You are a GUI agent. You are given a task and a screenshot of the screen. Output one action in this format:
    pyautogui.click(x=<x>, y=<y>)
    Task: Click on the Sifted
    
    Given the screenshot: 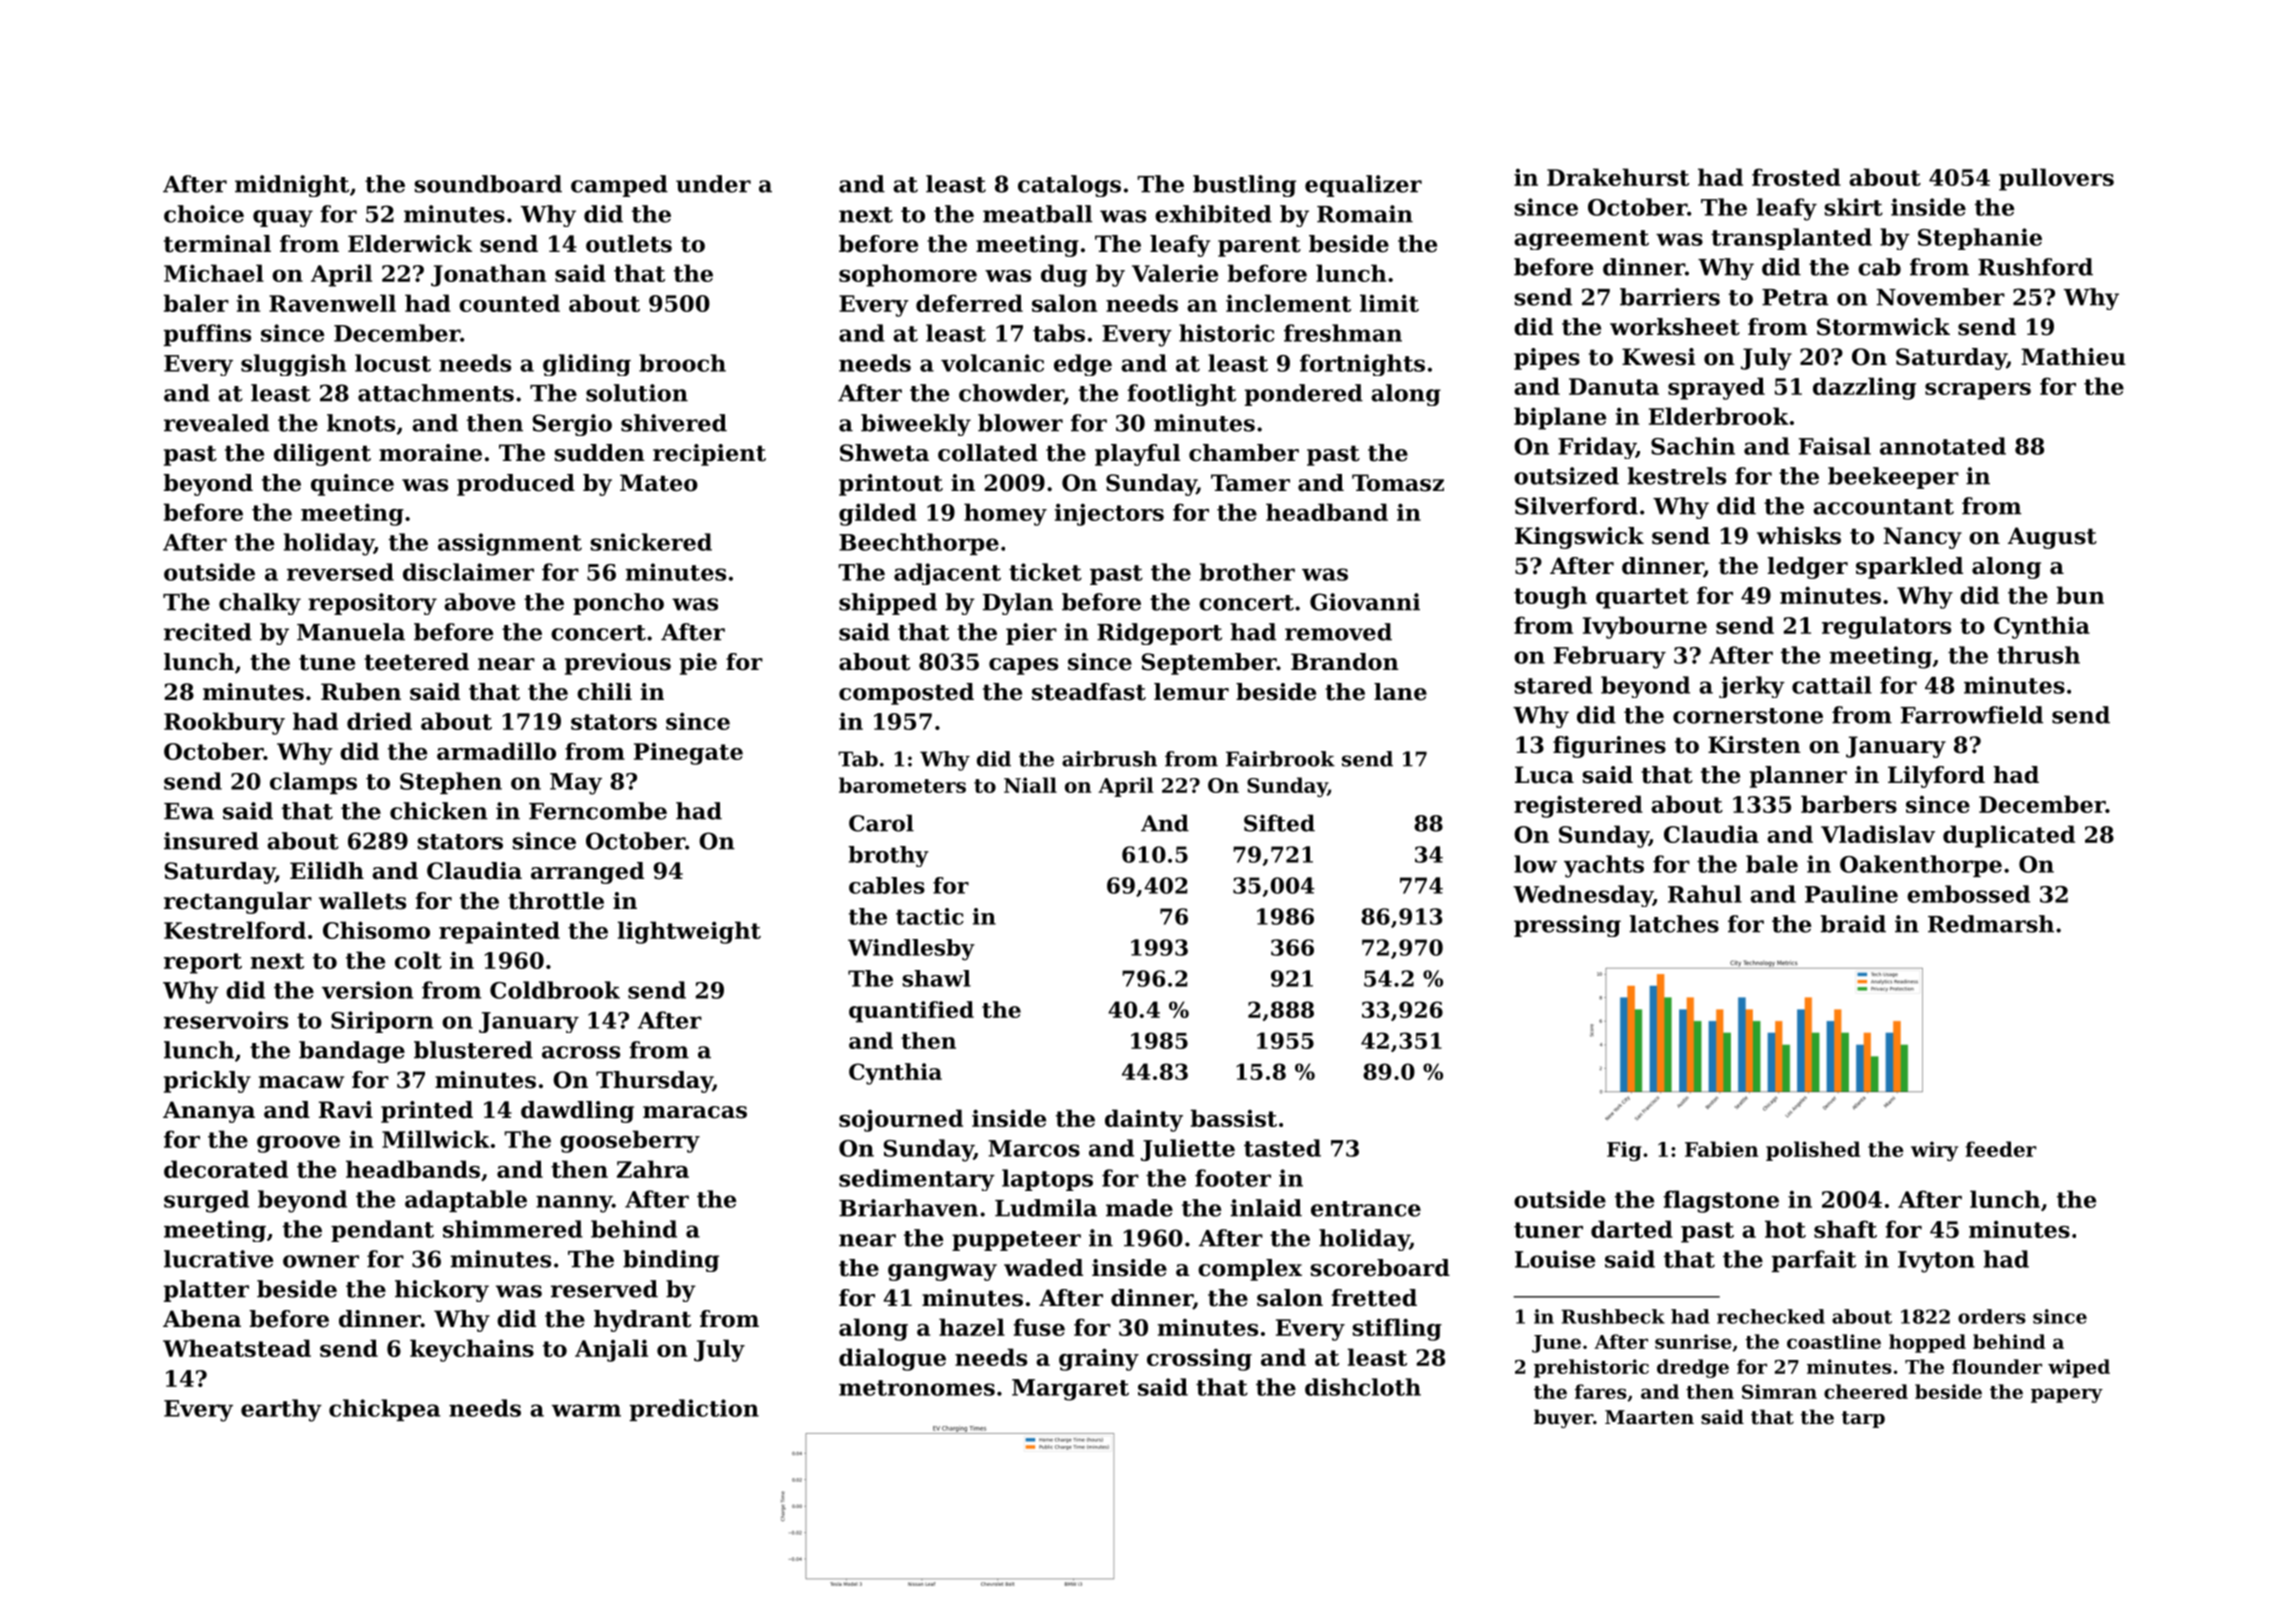 What is the action you would take?
    pyautogui.click(x=1279, y=823)
